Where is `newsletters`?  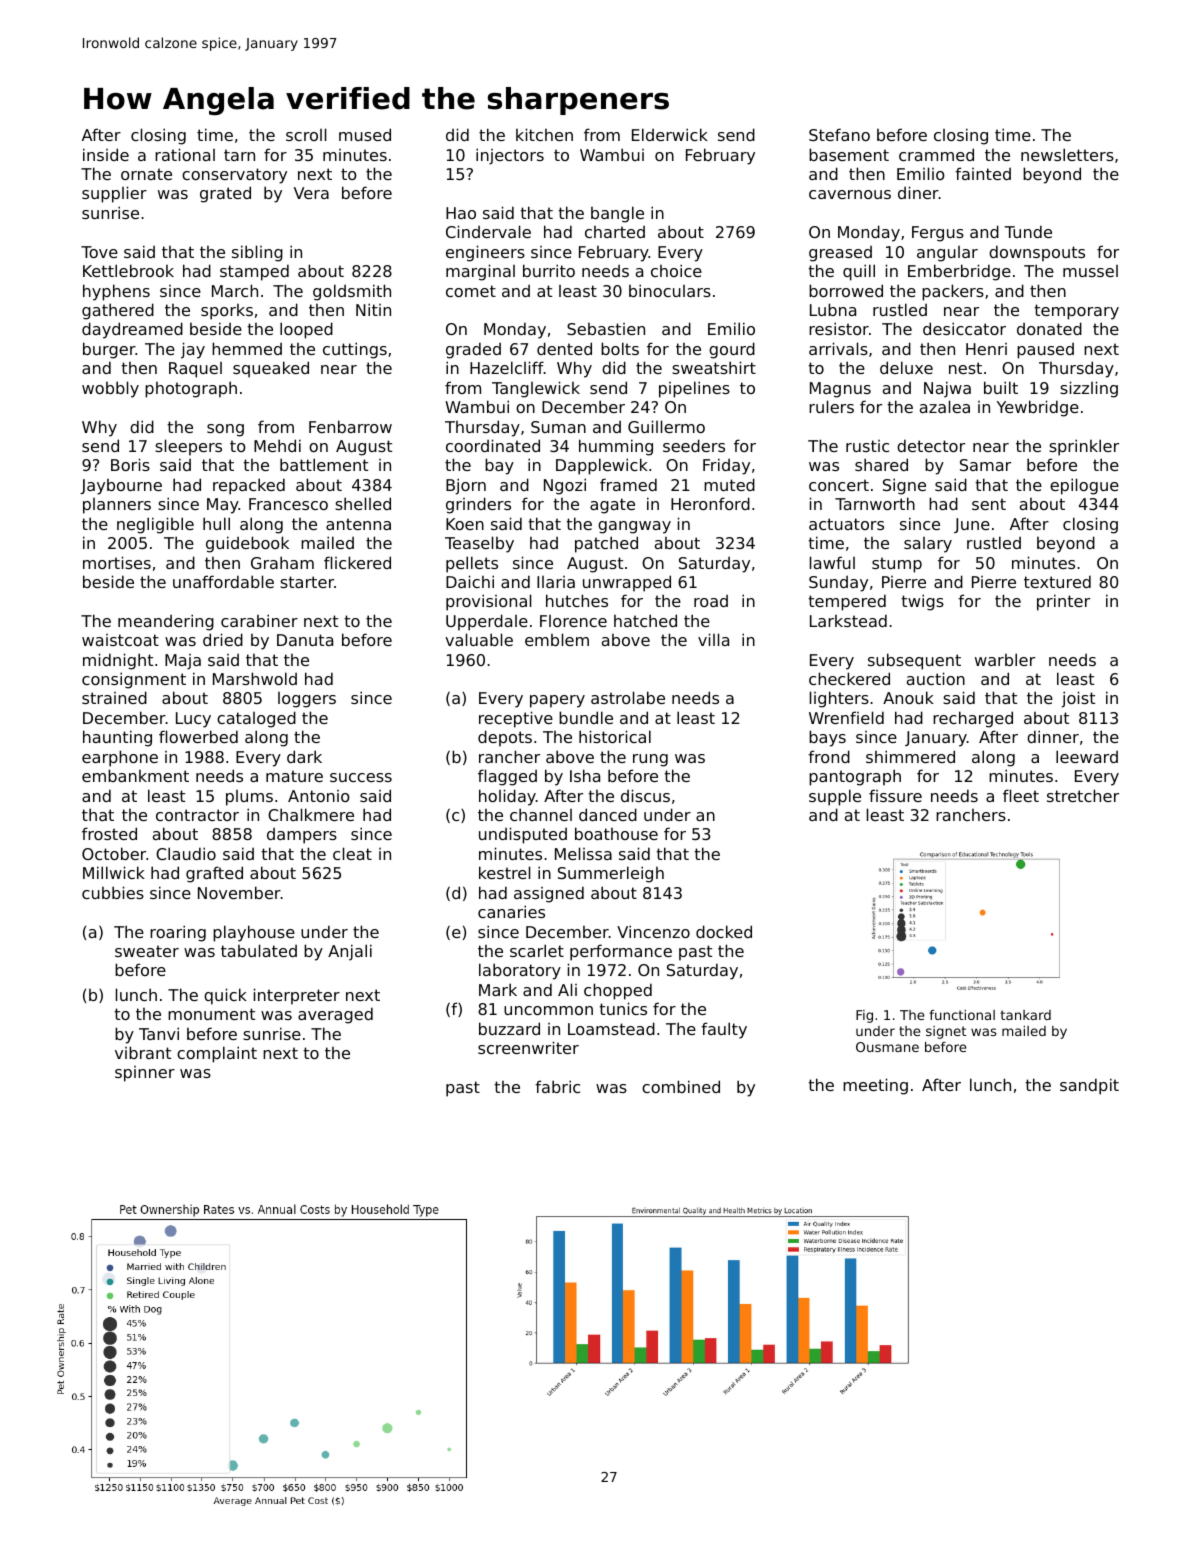
newsletters is located at coordinates (1067, 154).
